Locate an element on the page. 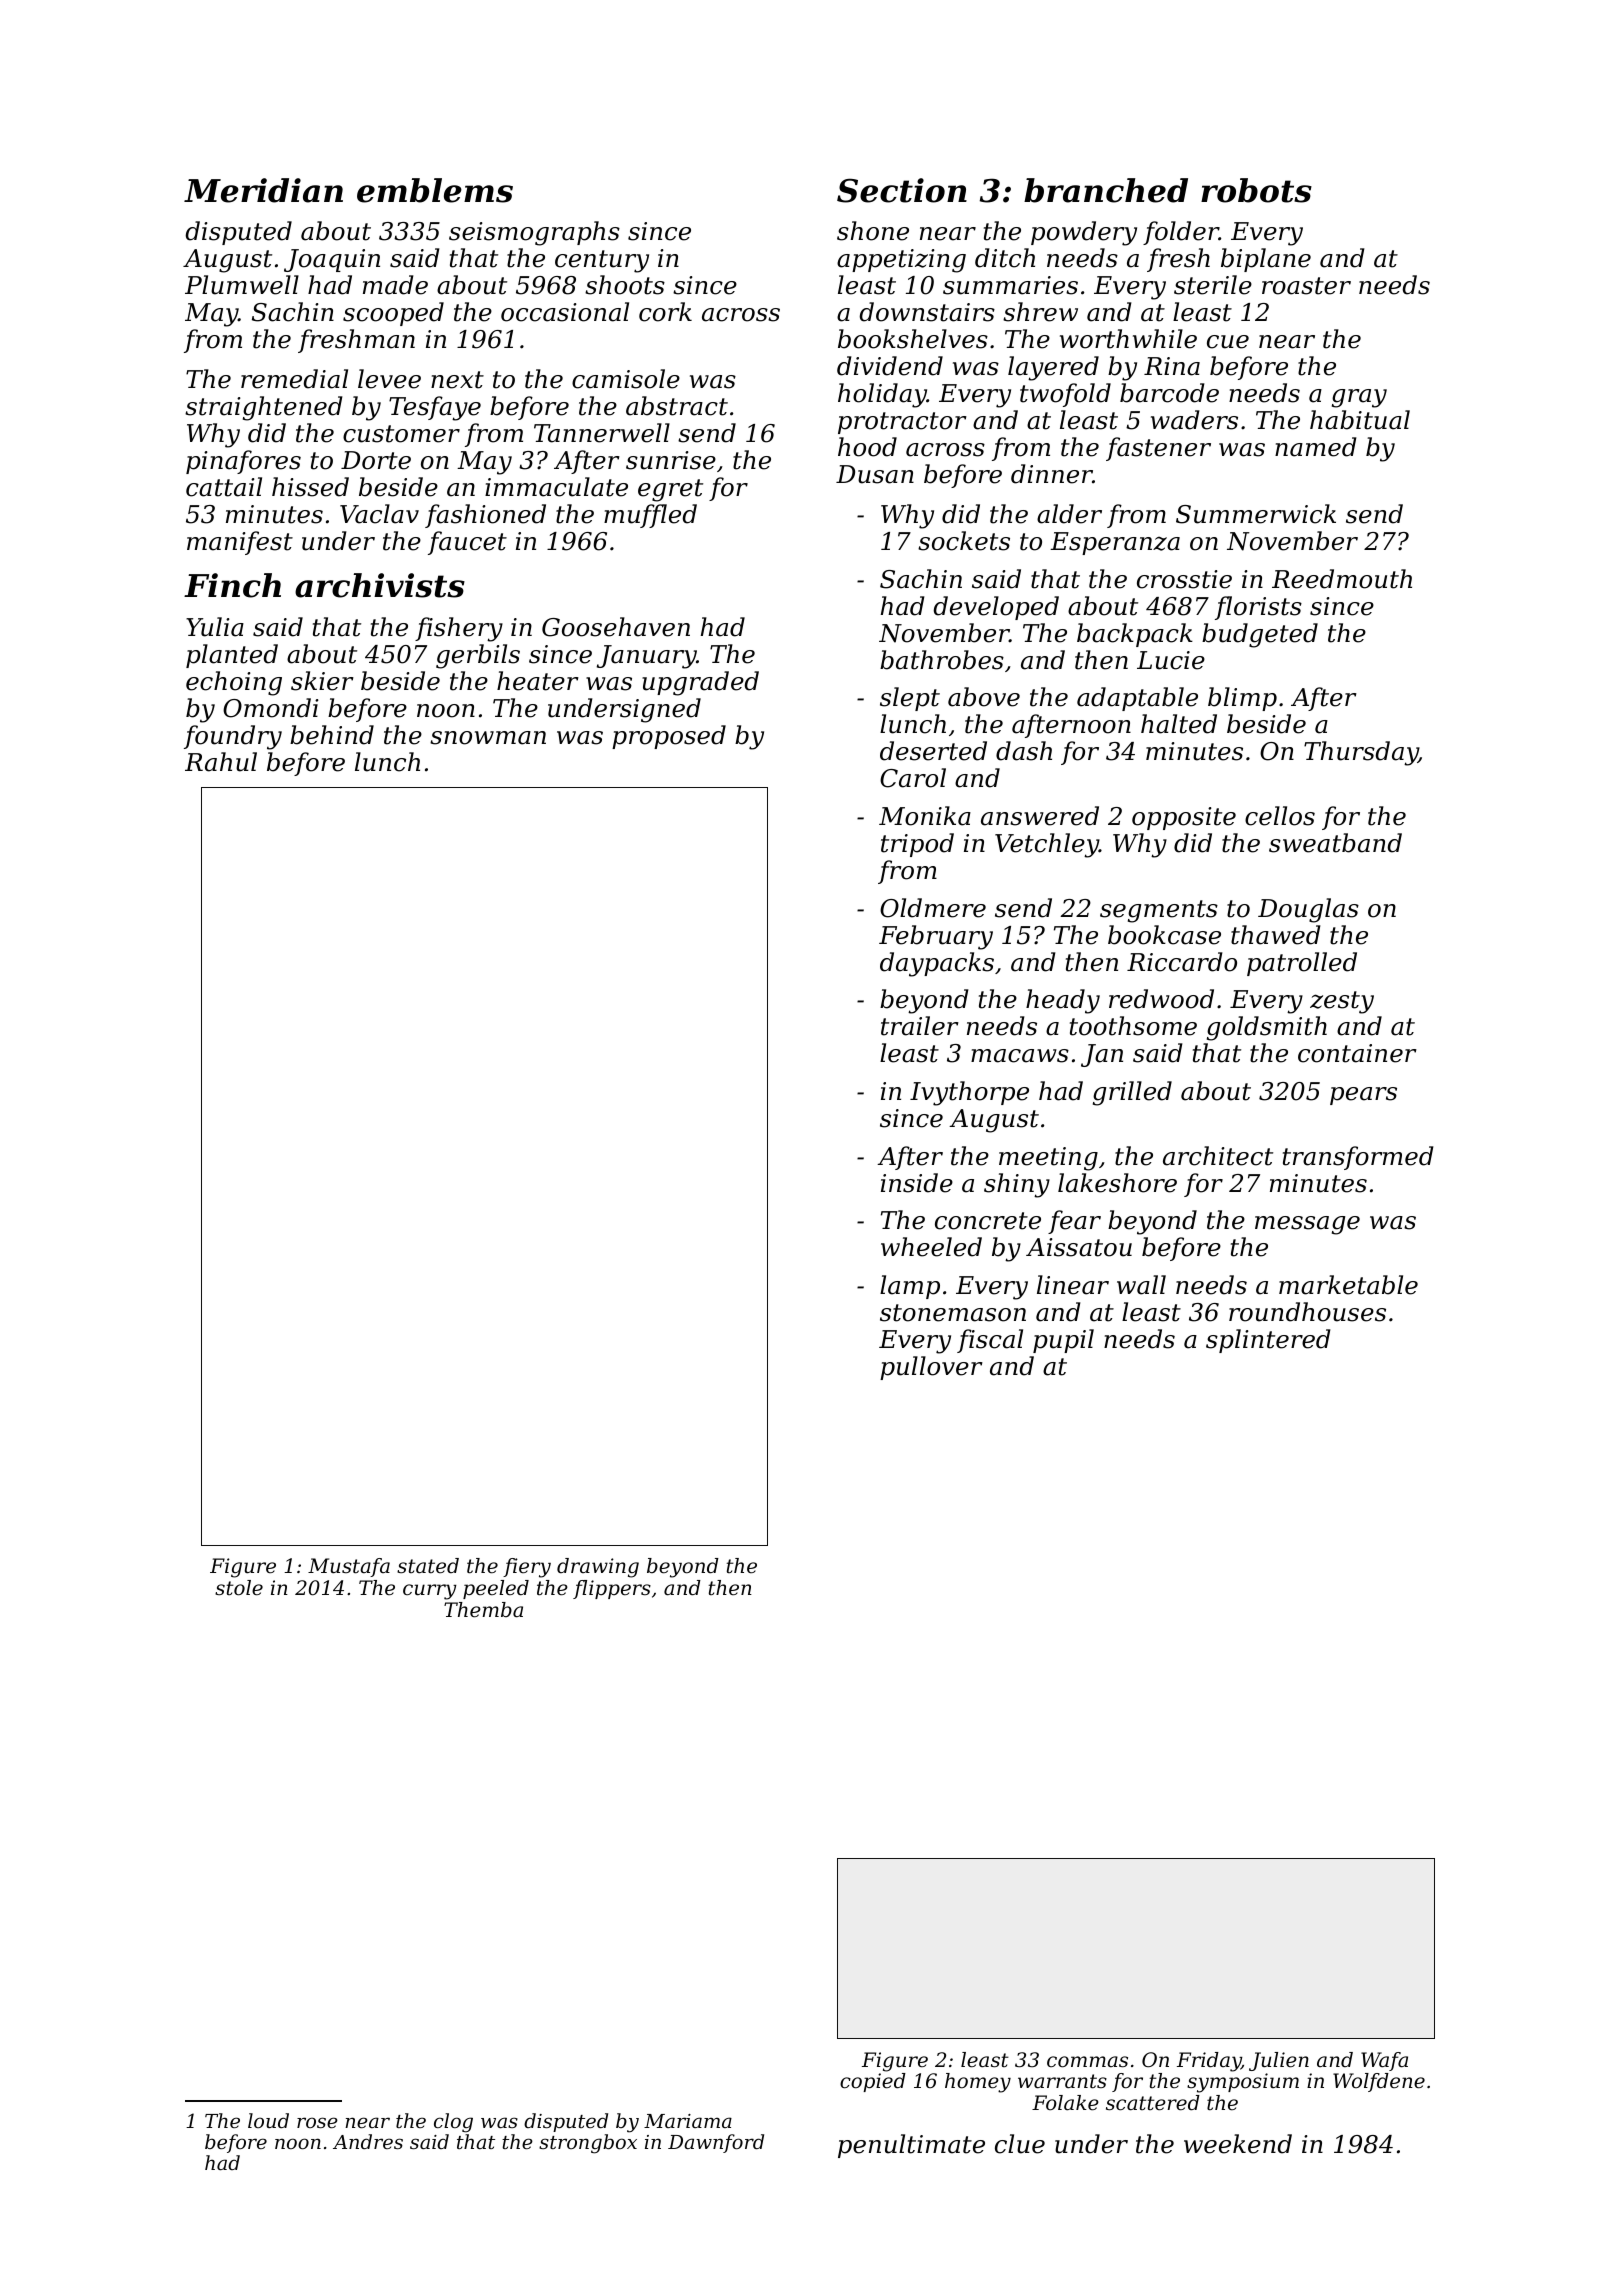 This page has height=2292, width=1620. Dawnford is located at coordinates (716, 2143).
